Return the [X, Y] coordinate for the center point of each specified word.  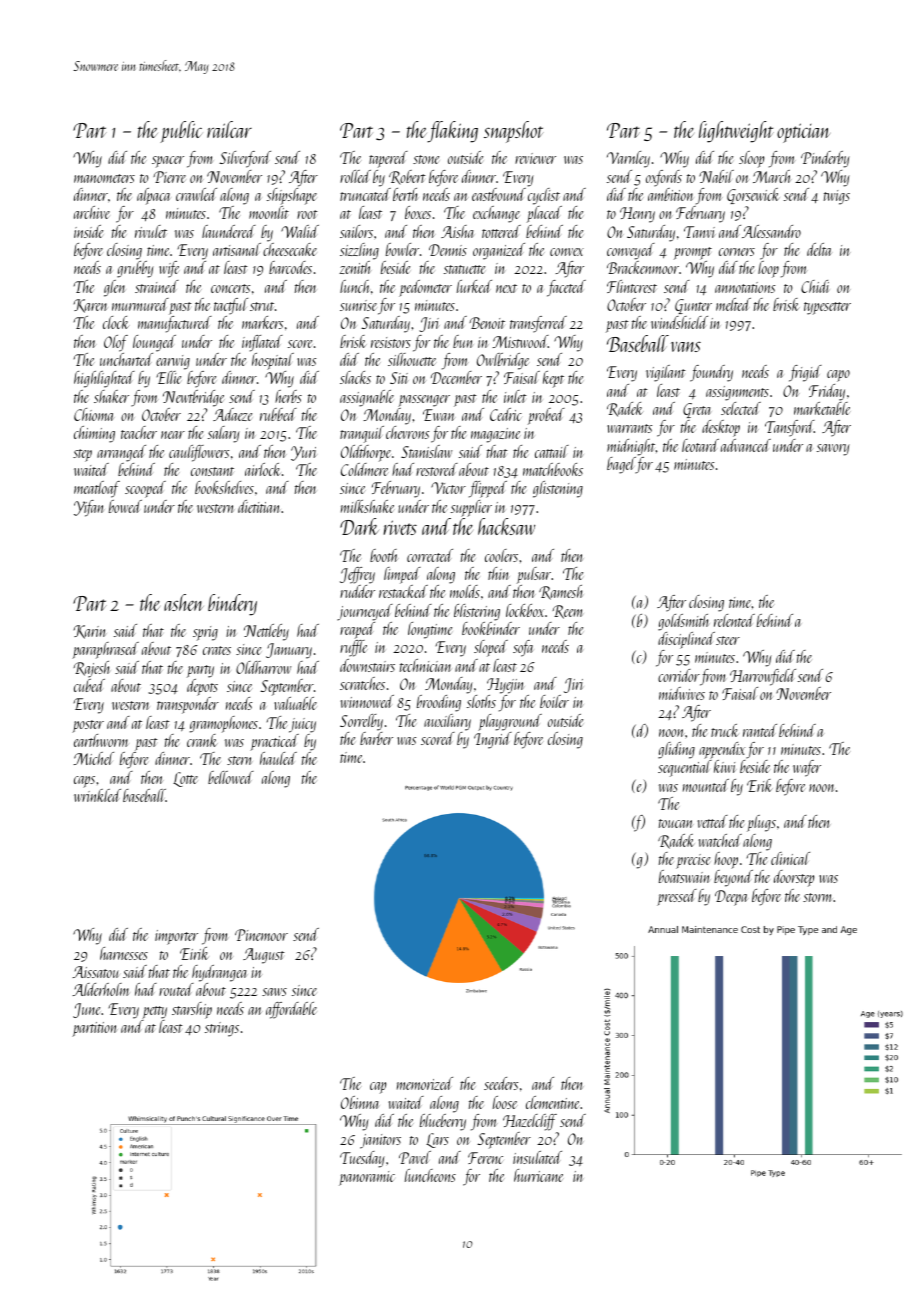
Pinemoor [261, 935]
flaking [452, 132]
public [181, 132]
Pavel [415, 1157]
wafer [807, 768]
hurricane [539, 1175]
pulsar [534, 575]
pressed [677, 897]
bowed [125, 506]
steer [728, 640]
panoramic [367, 1178]
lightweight [736, 132]
